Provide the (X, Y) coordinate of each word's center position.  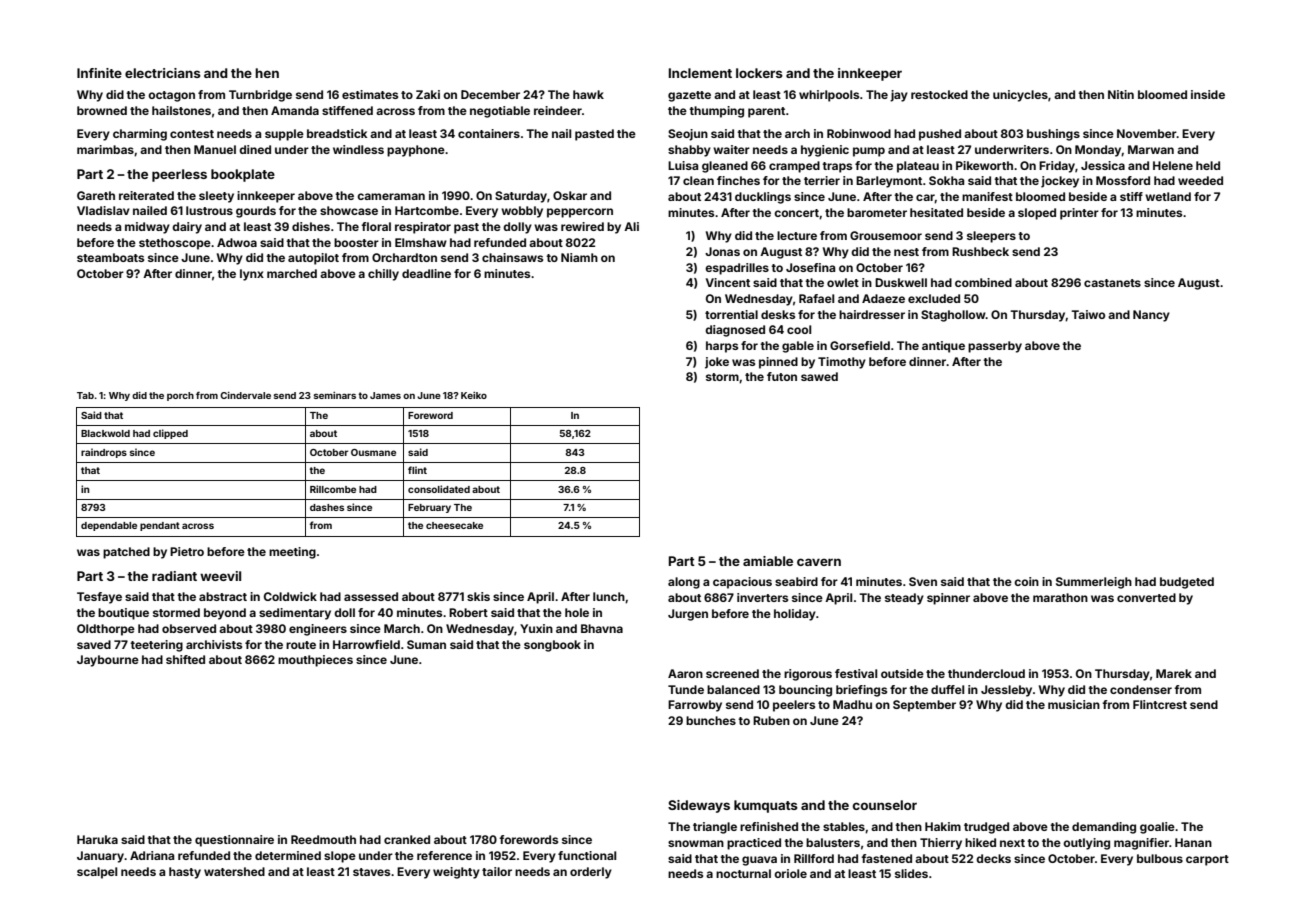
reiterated (146, 195)
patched (126, 553)
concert (797, 214)
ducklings (763, 198)
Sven (923, 581)
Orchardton (404, 257)
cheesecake (454, 525)
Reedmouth (323, 839)
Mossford (1123, 180)
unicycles (1020, 96)
